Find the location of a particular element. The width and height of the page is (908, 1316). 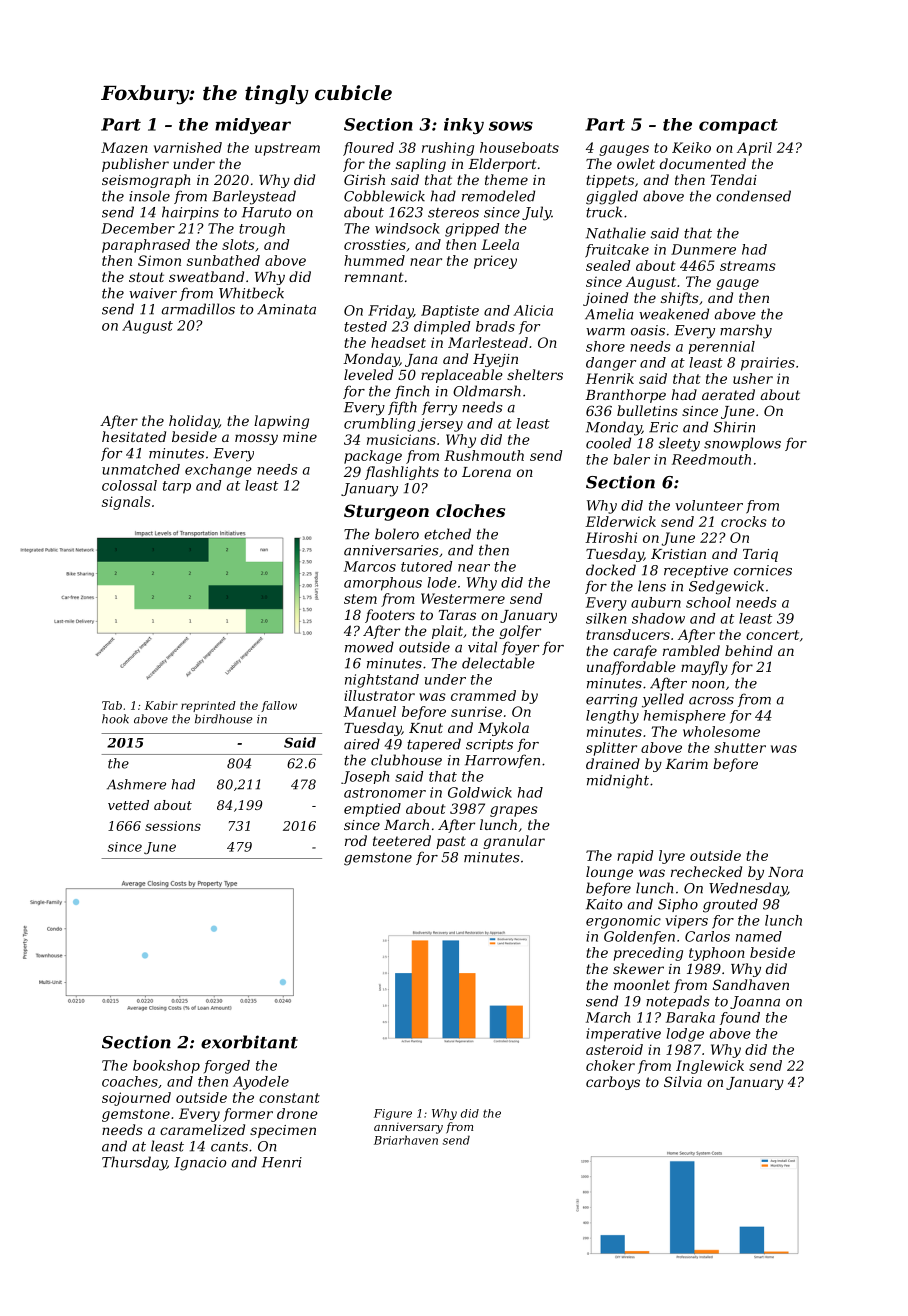

perennial is located at coordinates (722, 347).
